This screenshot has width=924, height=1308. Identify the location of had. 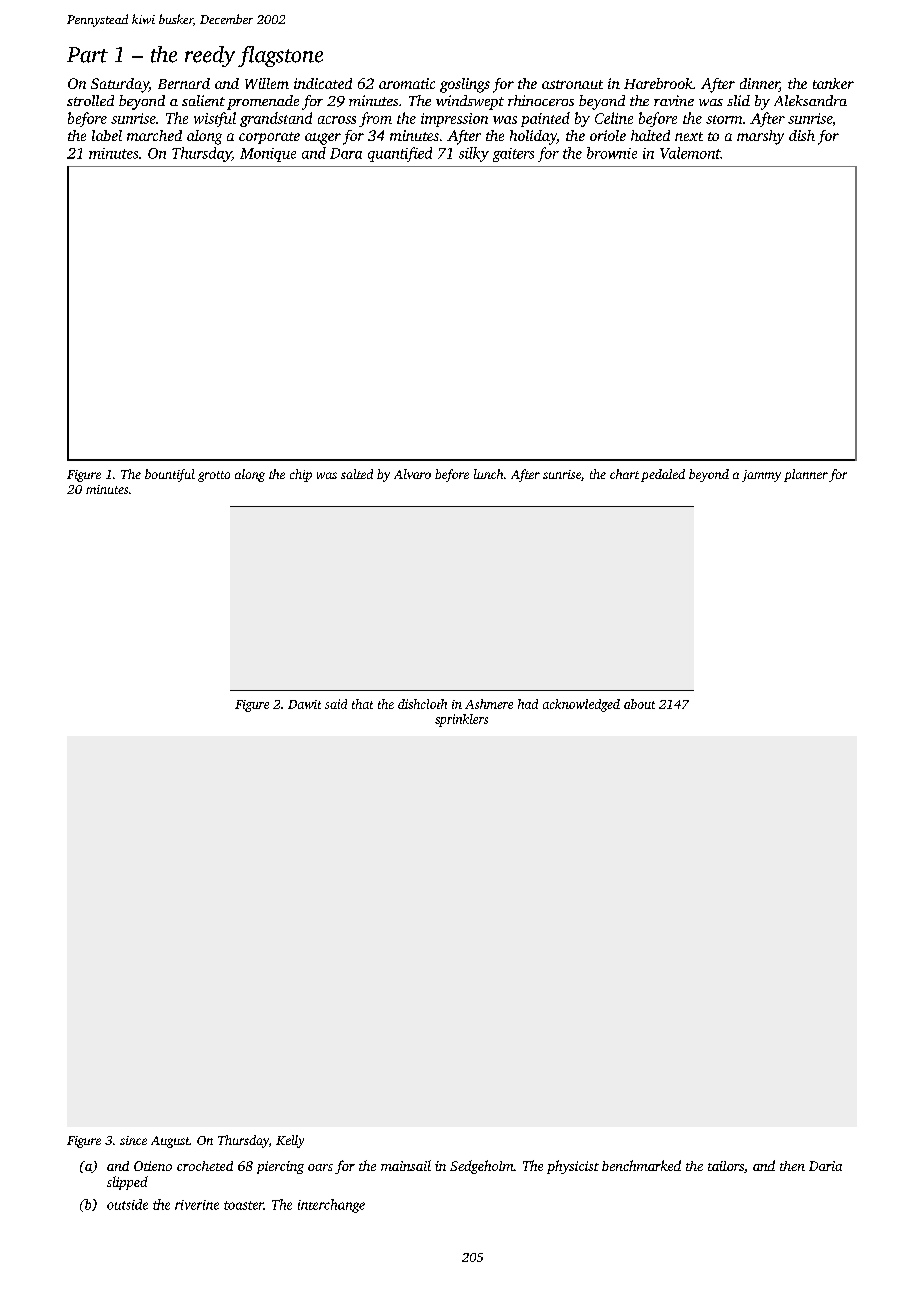
(528, 704).
